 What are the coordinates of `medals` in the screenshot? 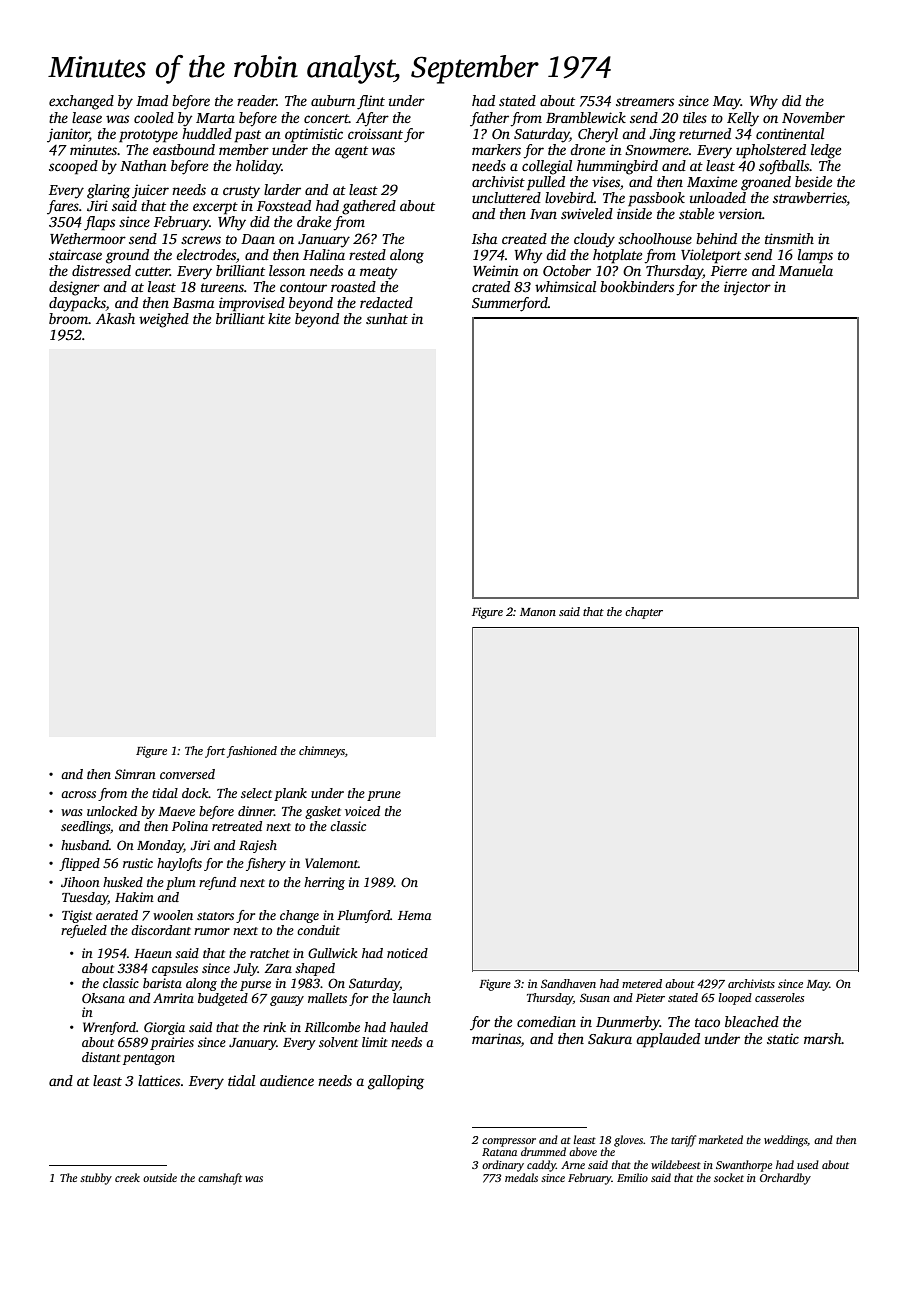 It's located at (521, 1177).
